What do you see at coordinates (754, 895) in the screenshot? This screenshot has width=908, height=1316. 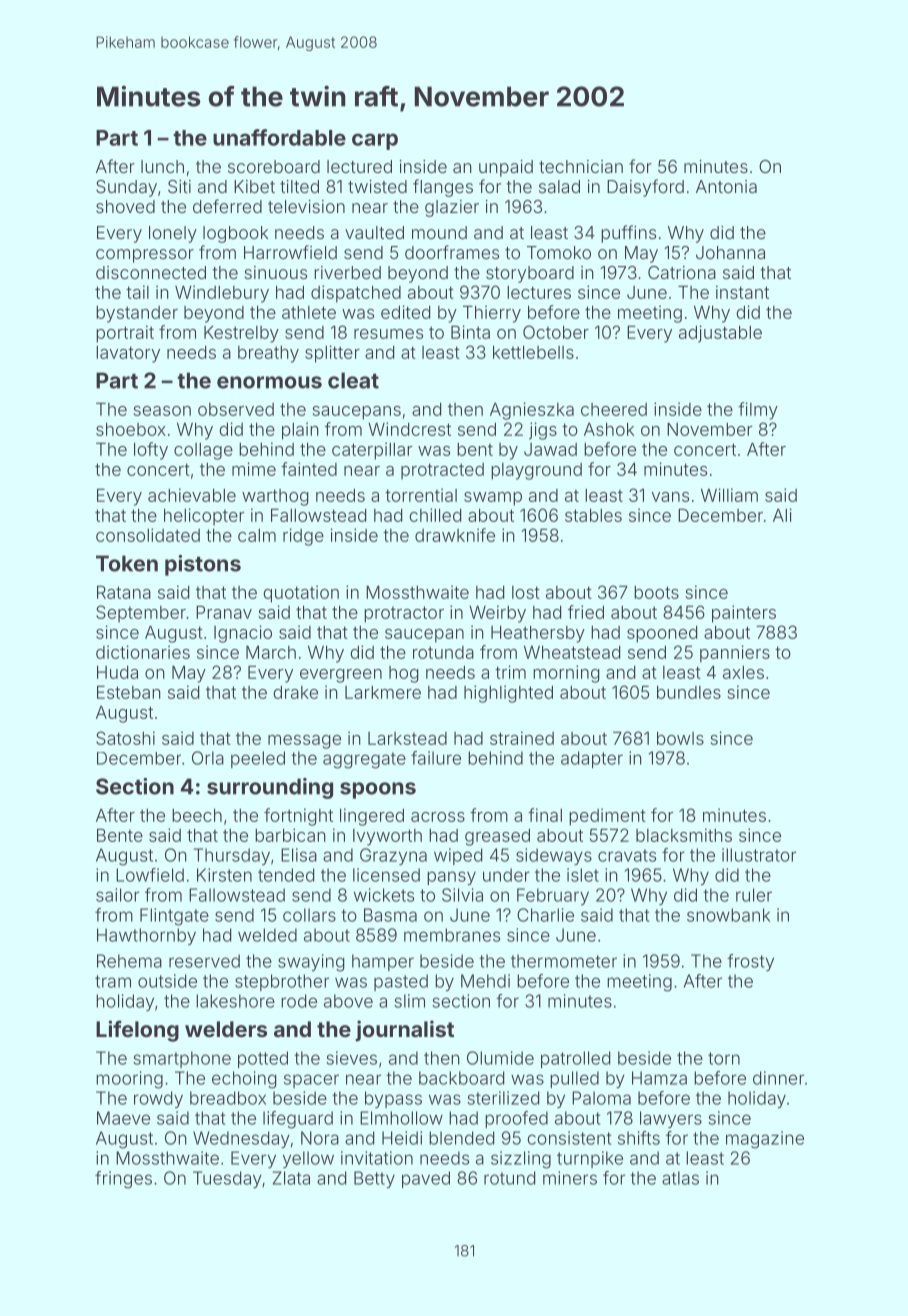 I see `ruler` at bounding box center [754, 895].
